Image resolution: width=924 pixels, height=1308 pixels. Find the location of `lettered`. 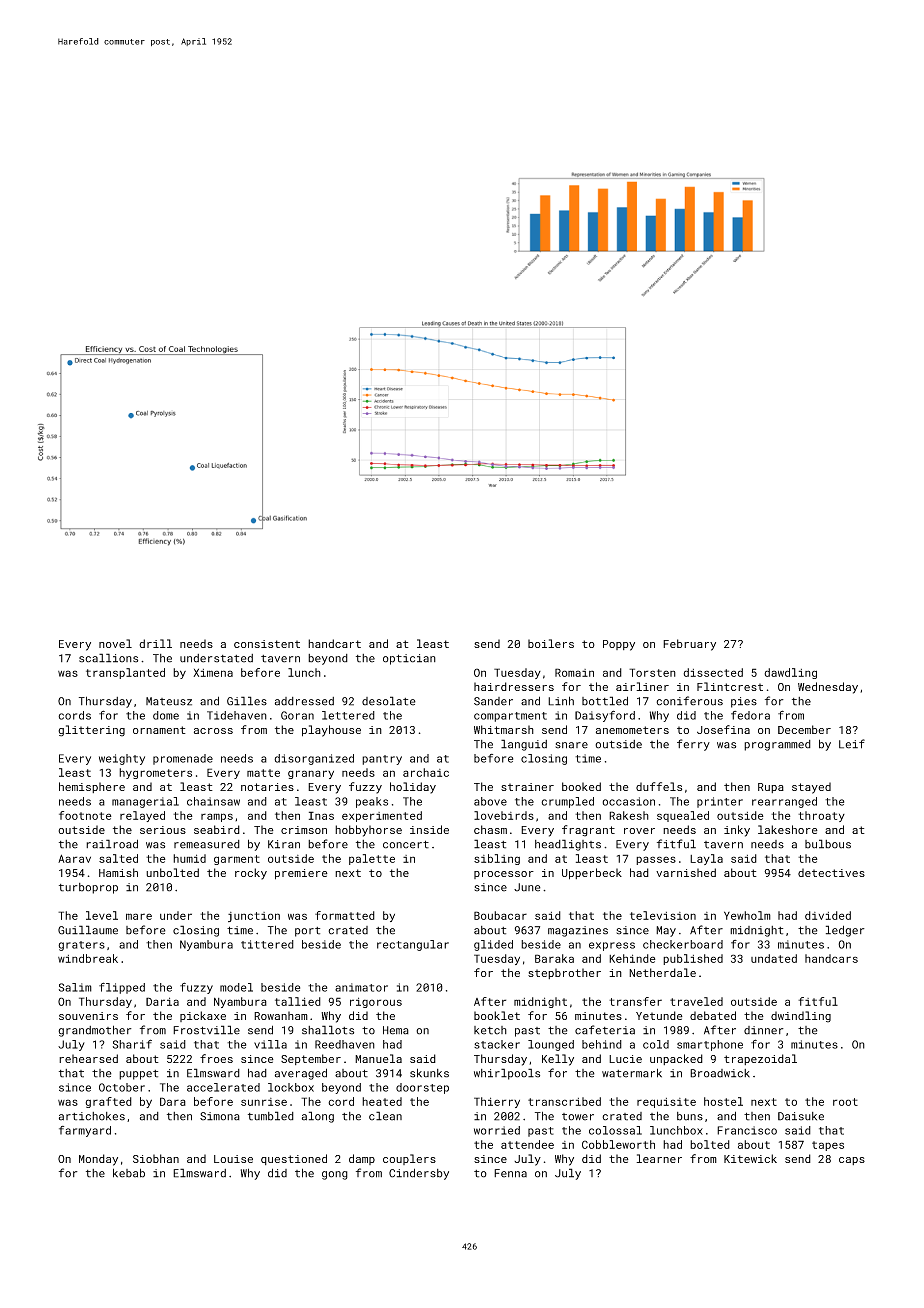

lettered is located at coordinates (348, 715).
